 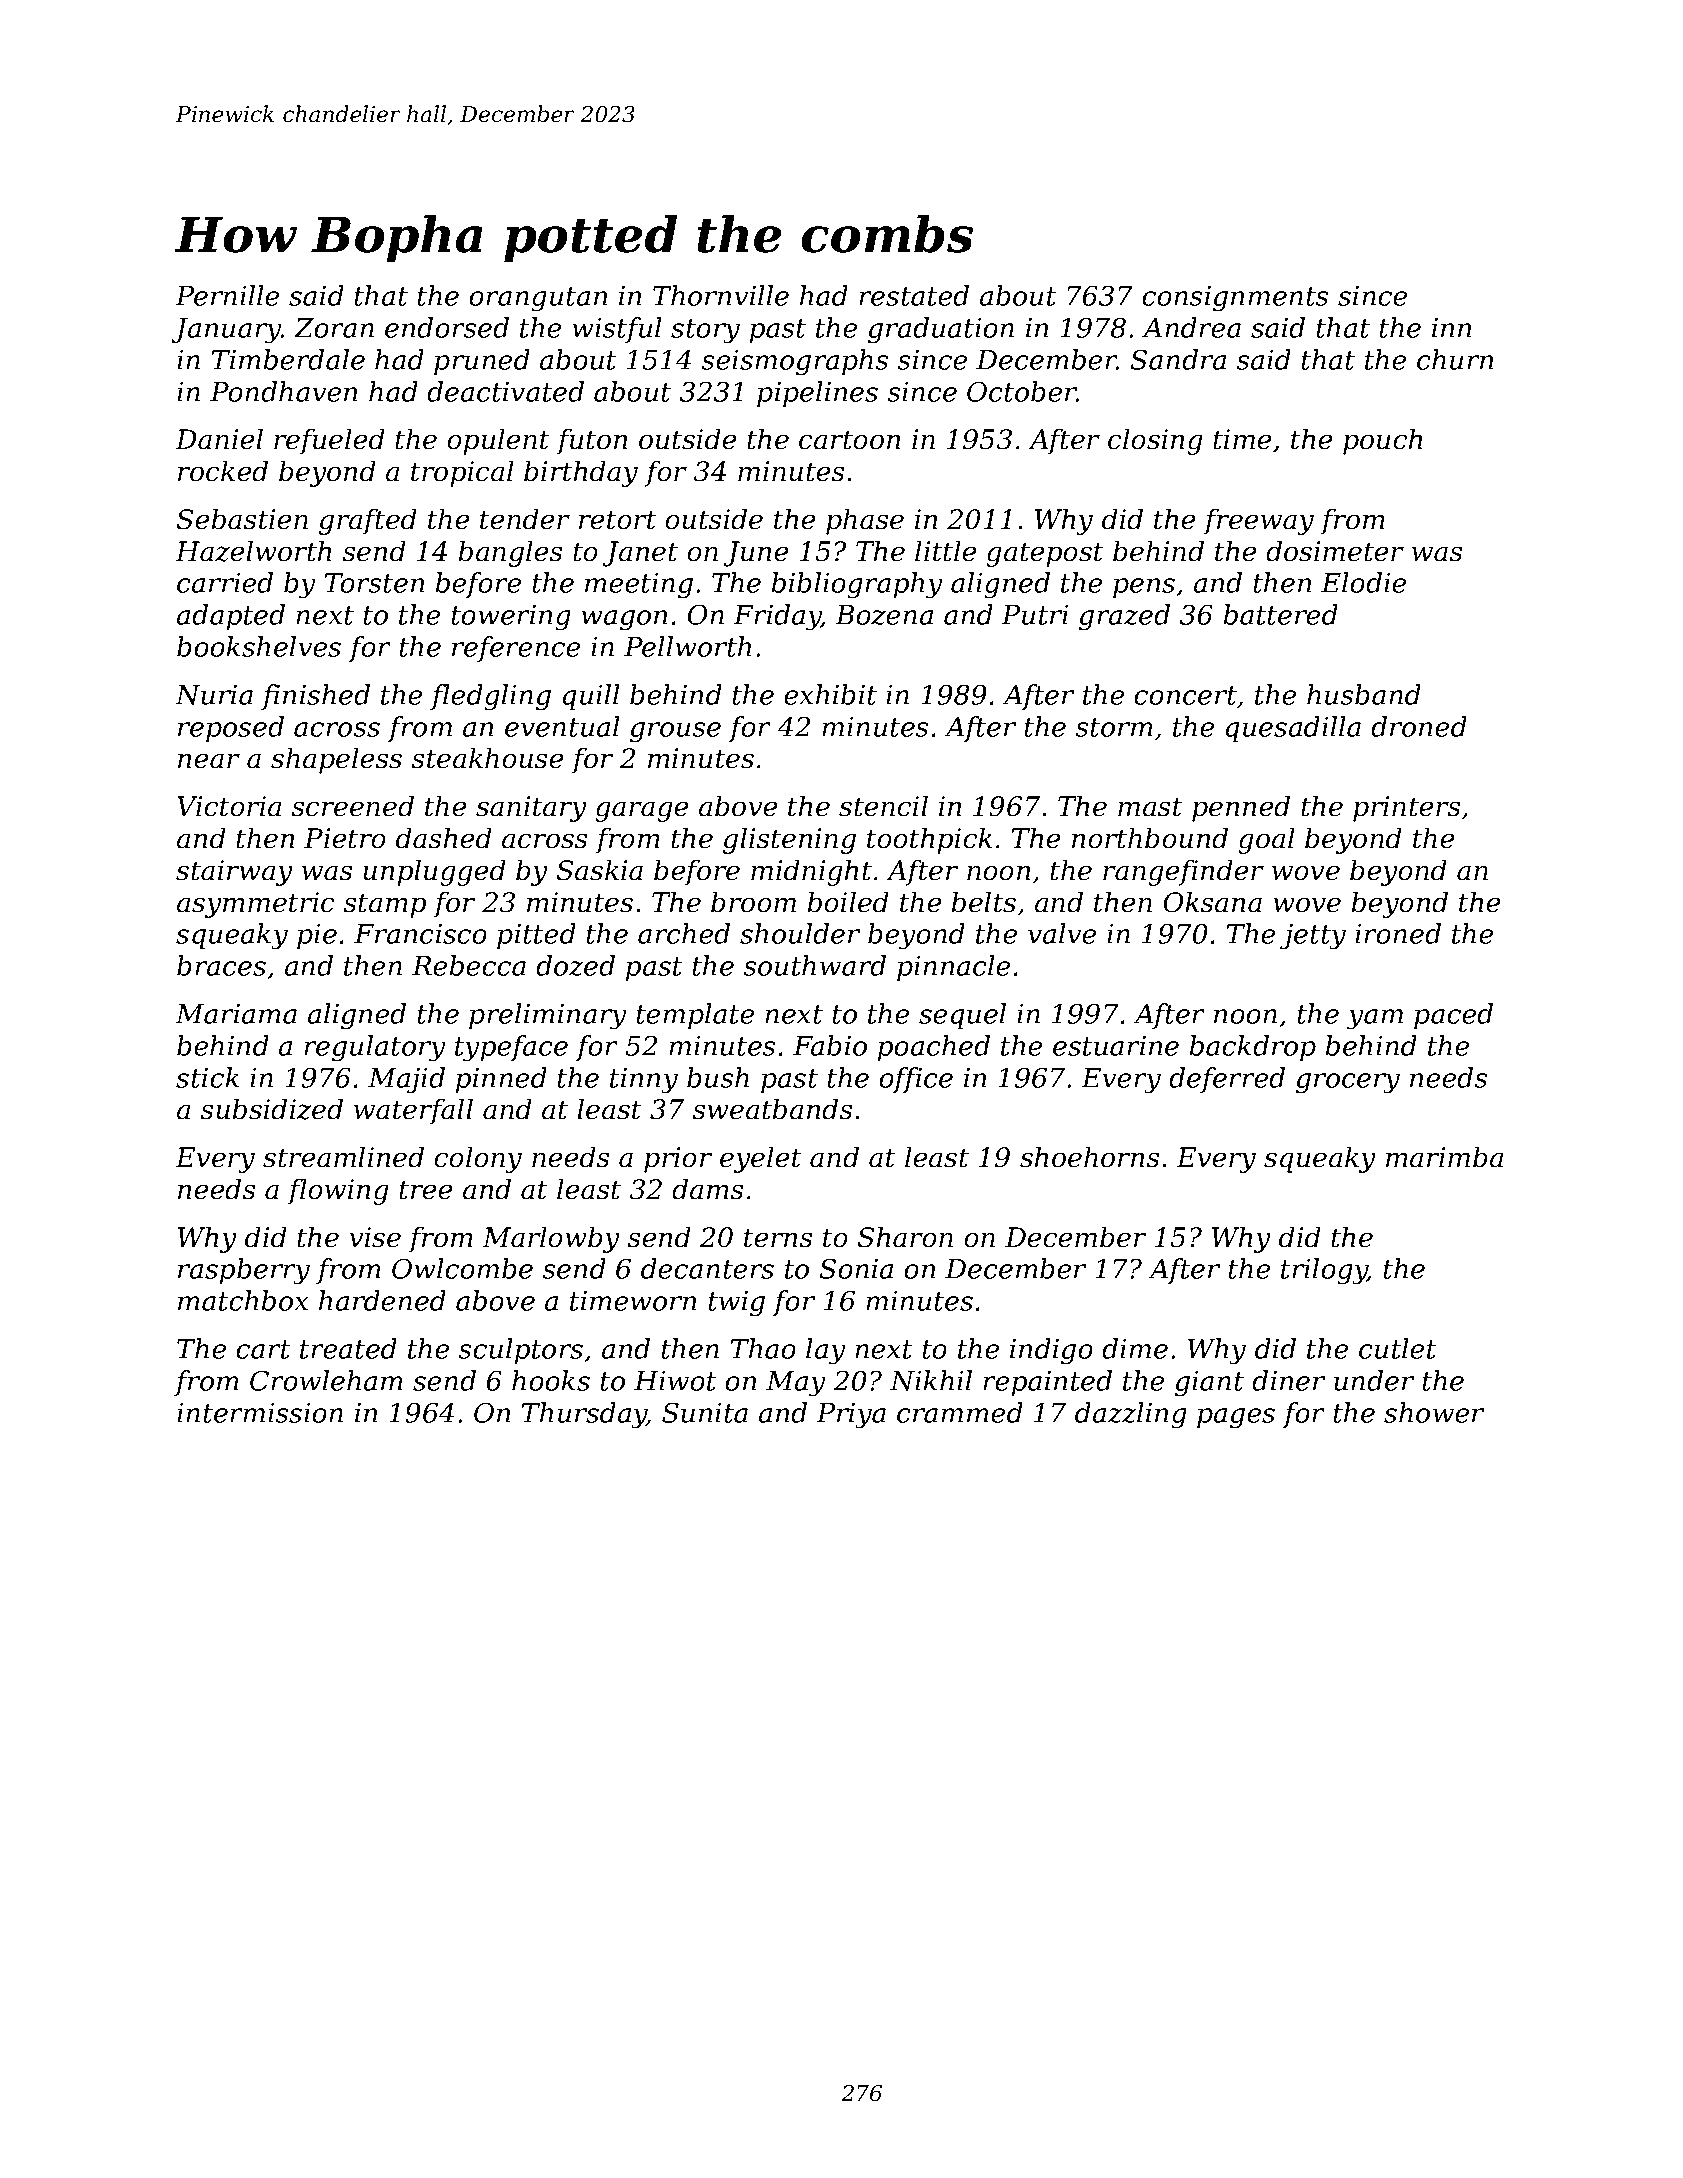 I want to click on Francisco, so click(x=420, y=934).
